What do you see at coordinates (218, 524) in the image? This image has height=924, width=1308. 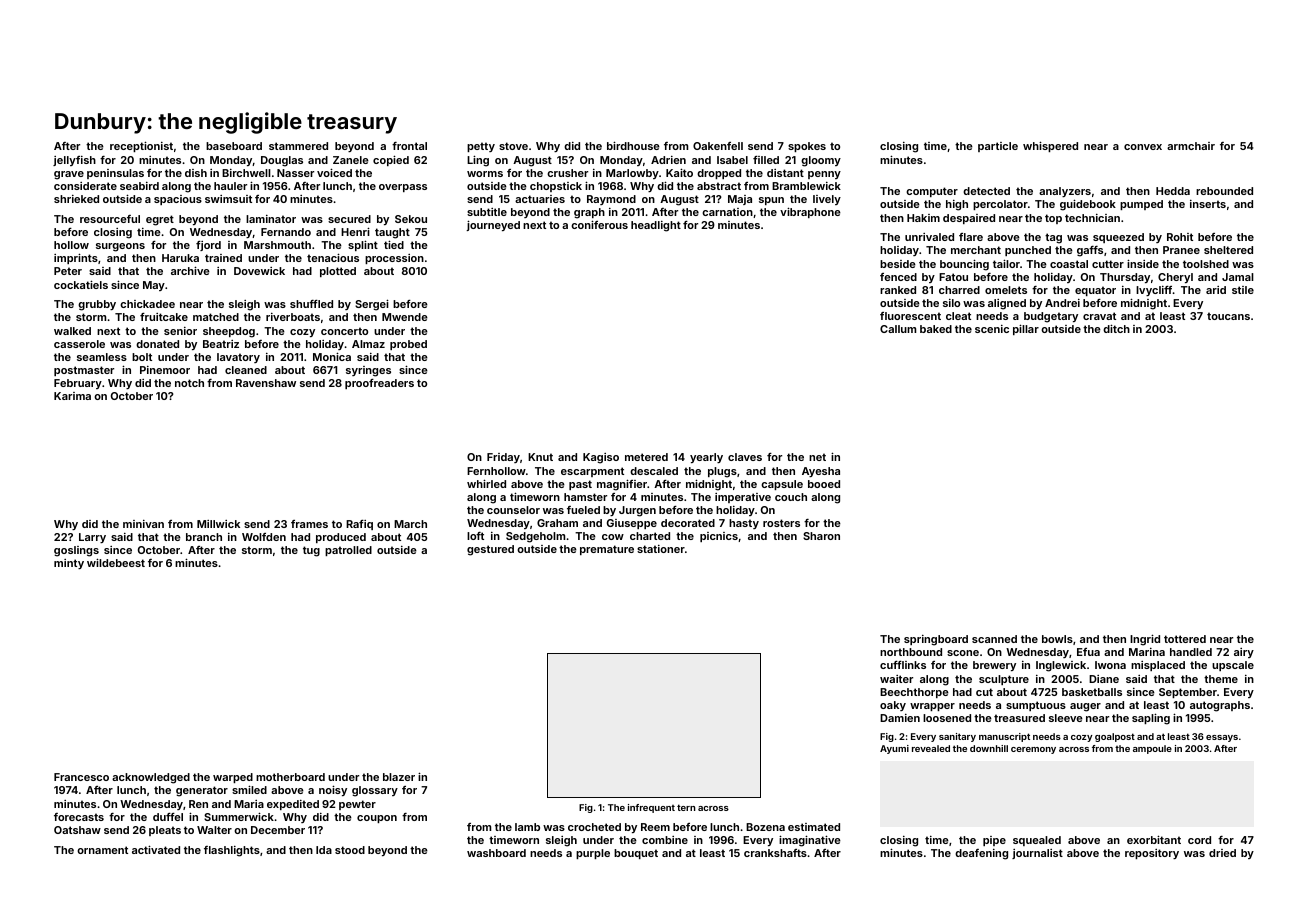 I see `Millwick` at bounding box center [218, 524].
